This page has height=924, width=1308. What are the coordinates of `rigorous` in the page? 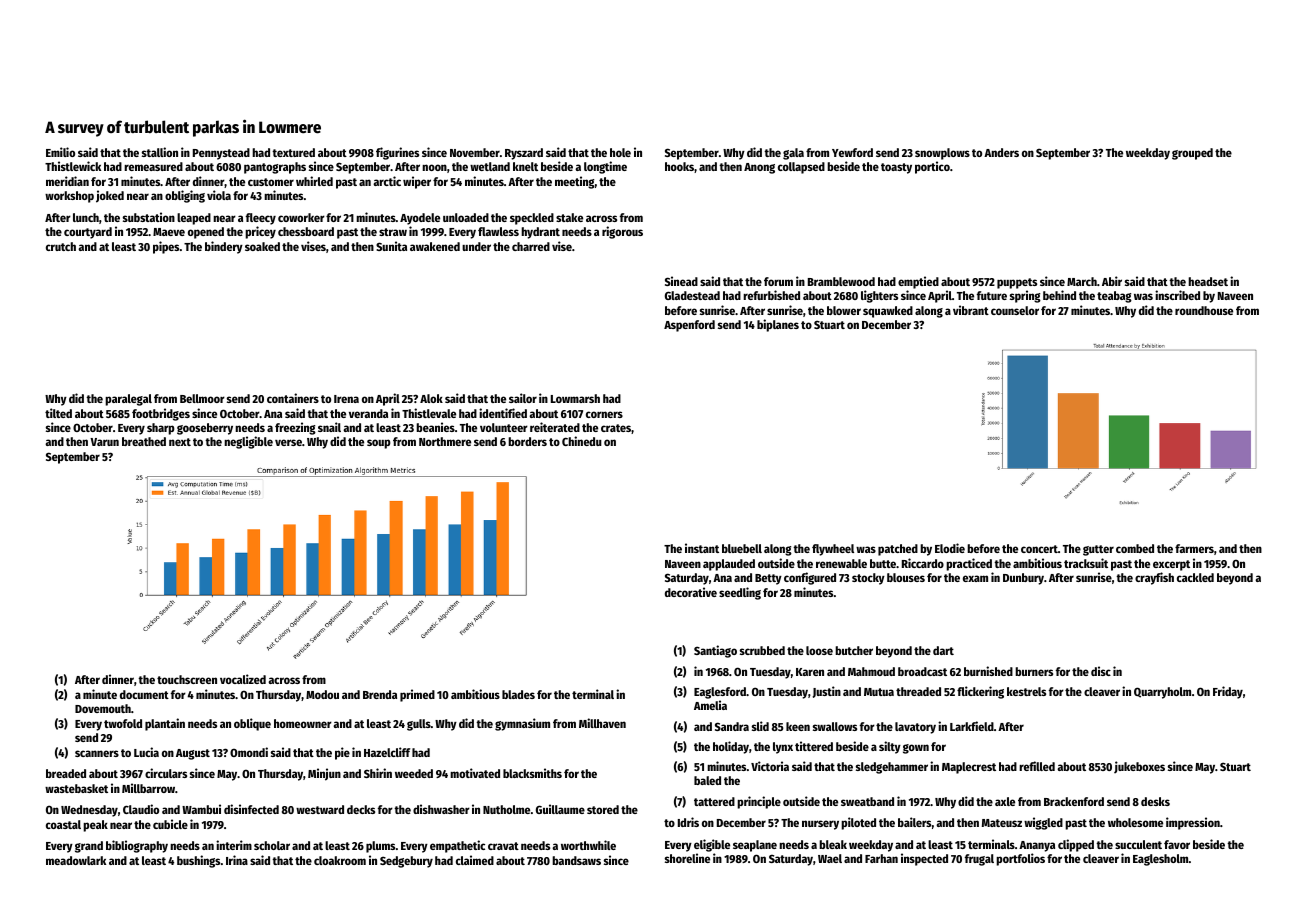 It's located at (622, 232).
